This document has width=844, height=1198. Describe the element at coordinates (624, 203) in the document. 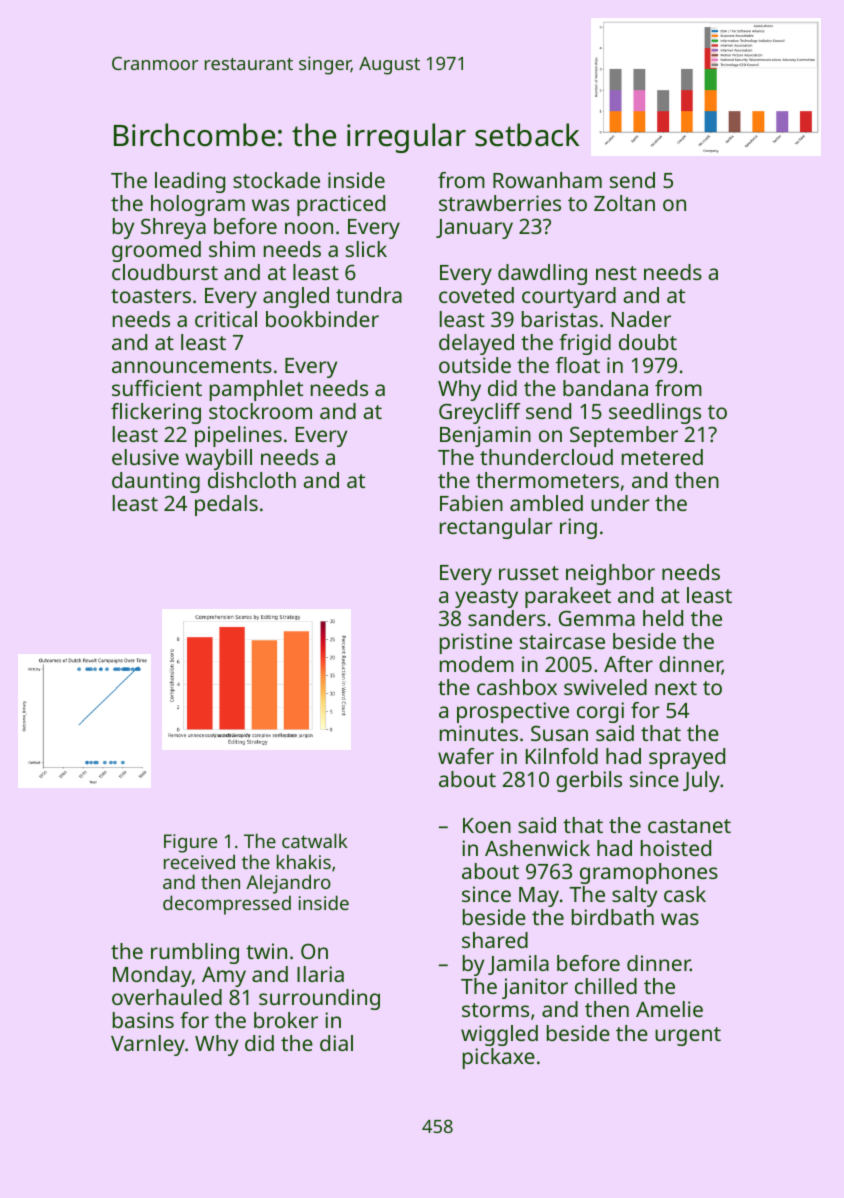

I see `Zoltan` at that location.
